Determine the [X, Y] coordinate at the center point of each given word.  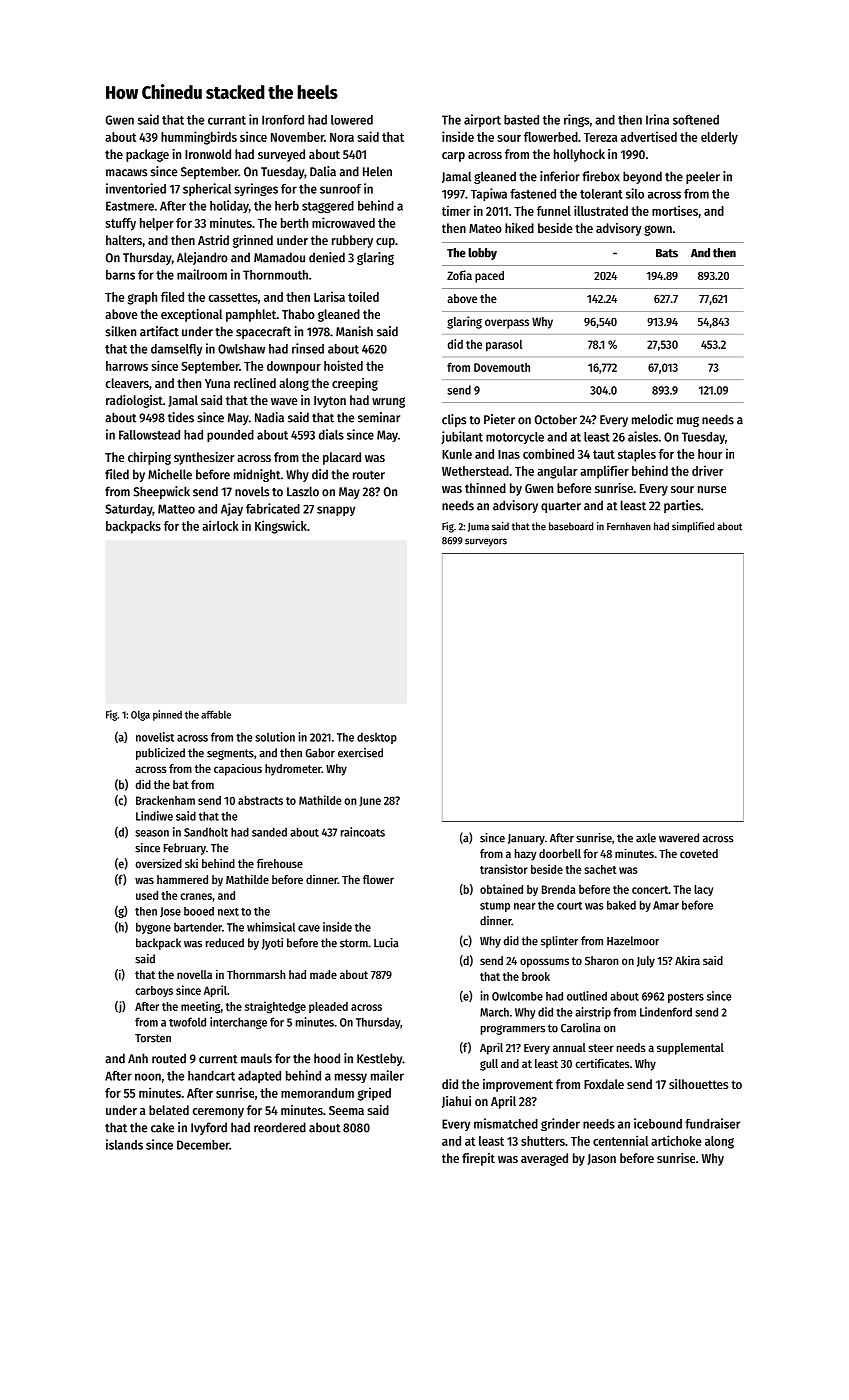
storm [354, 943]
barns [120, 275]
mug [688, 422]
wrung [388, 402]
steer [601, 1048]
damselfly [176, 350]
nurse [712, 489]
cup [385, 243]
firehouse [280, 863]
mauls [256, 1058]
